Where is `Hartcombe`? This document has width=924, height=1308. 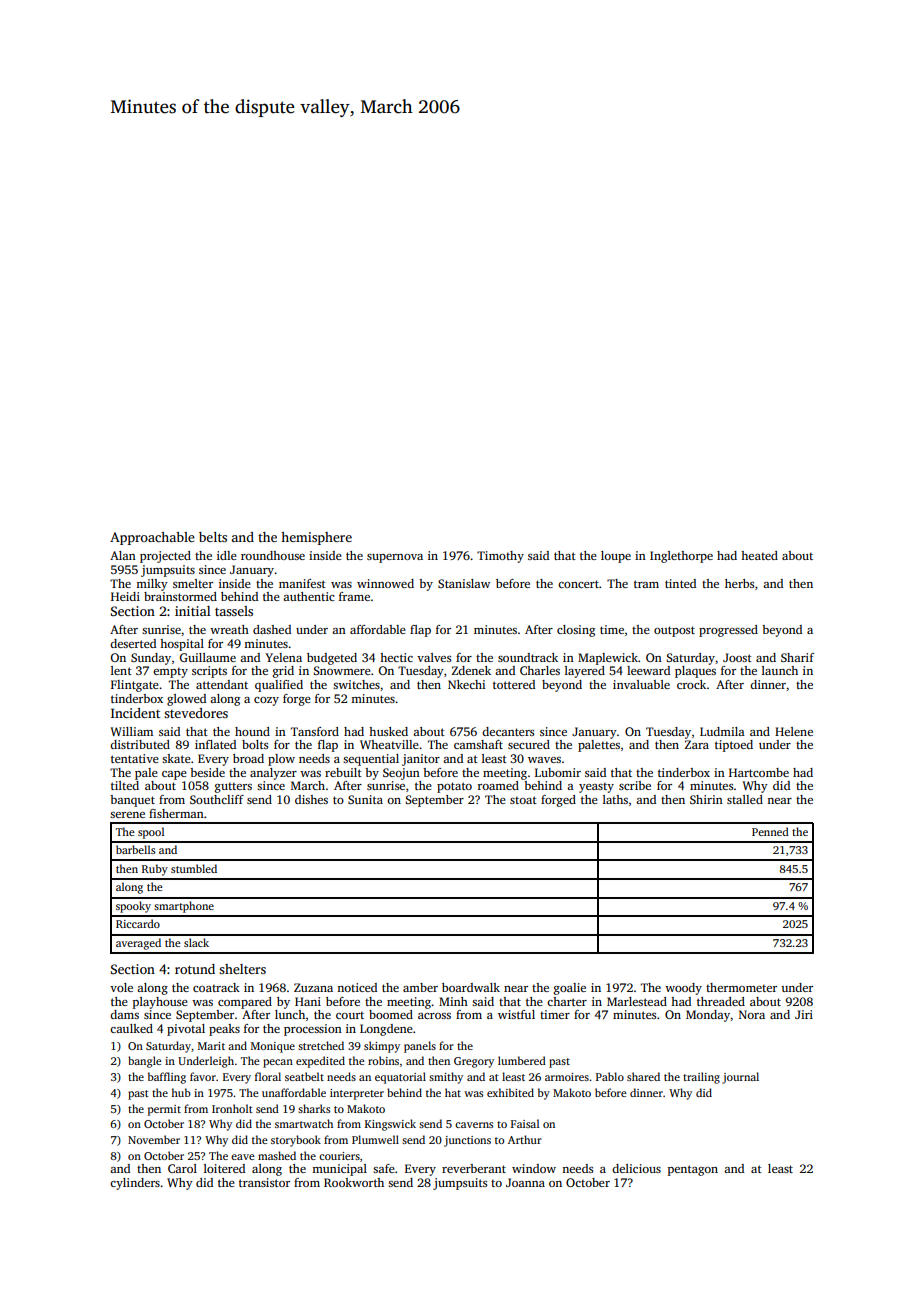
Hartcombe is located at coordinates (759, 772).
